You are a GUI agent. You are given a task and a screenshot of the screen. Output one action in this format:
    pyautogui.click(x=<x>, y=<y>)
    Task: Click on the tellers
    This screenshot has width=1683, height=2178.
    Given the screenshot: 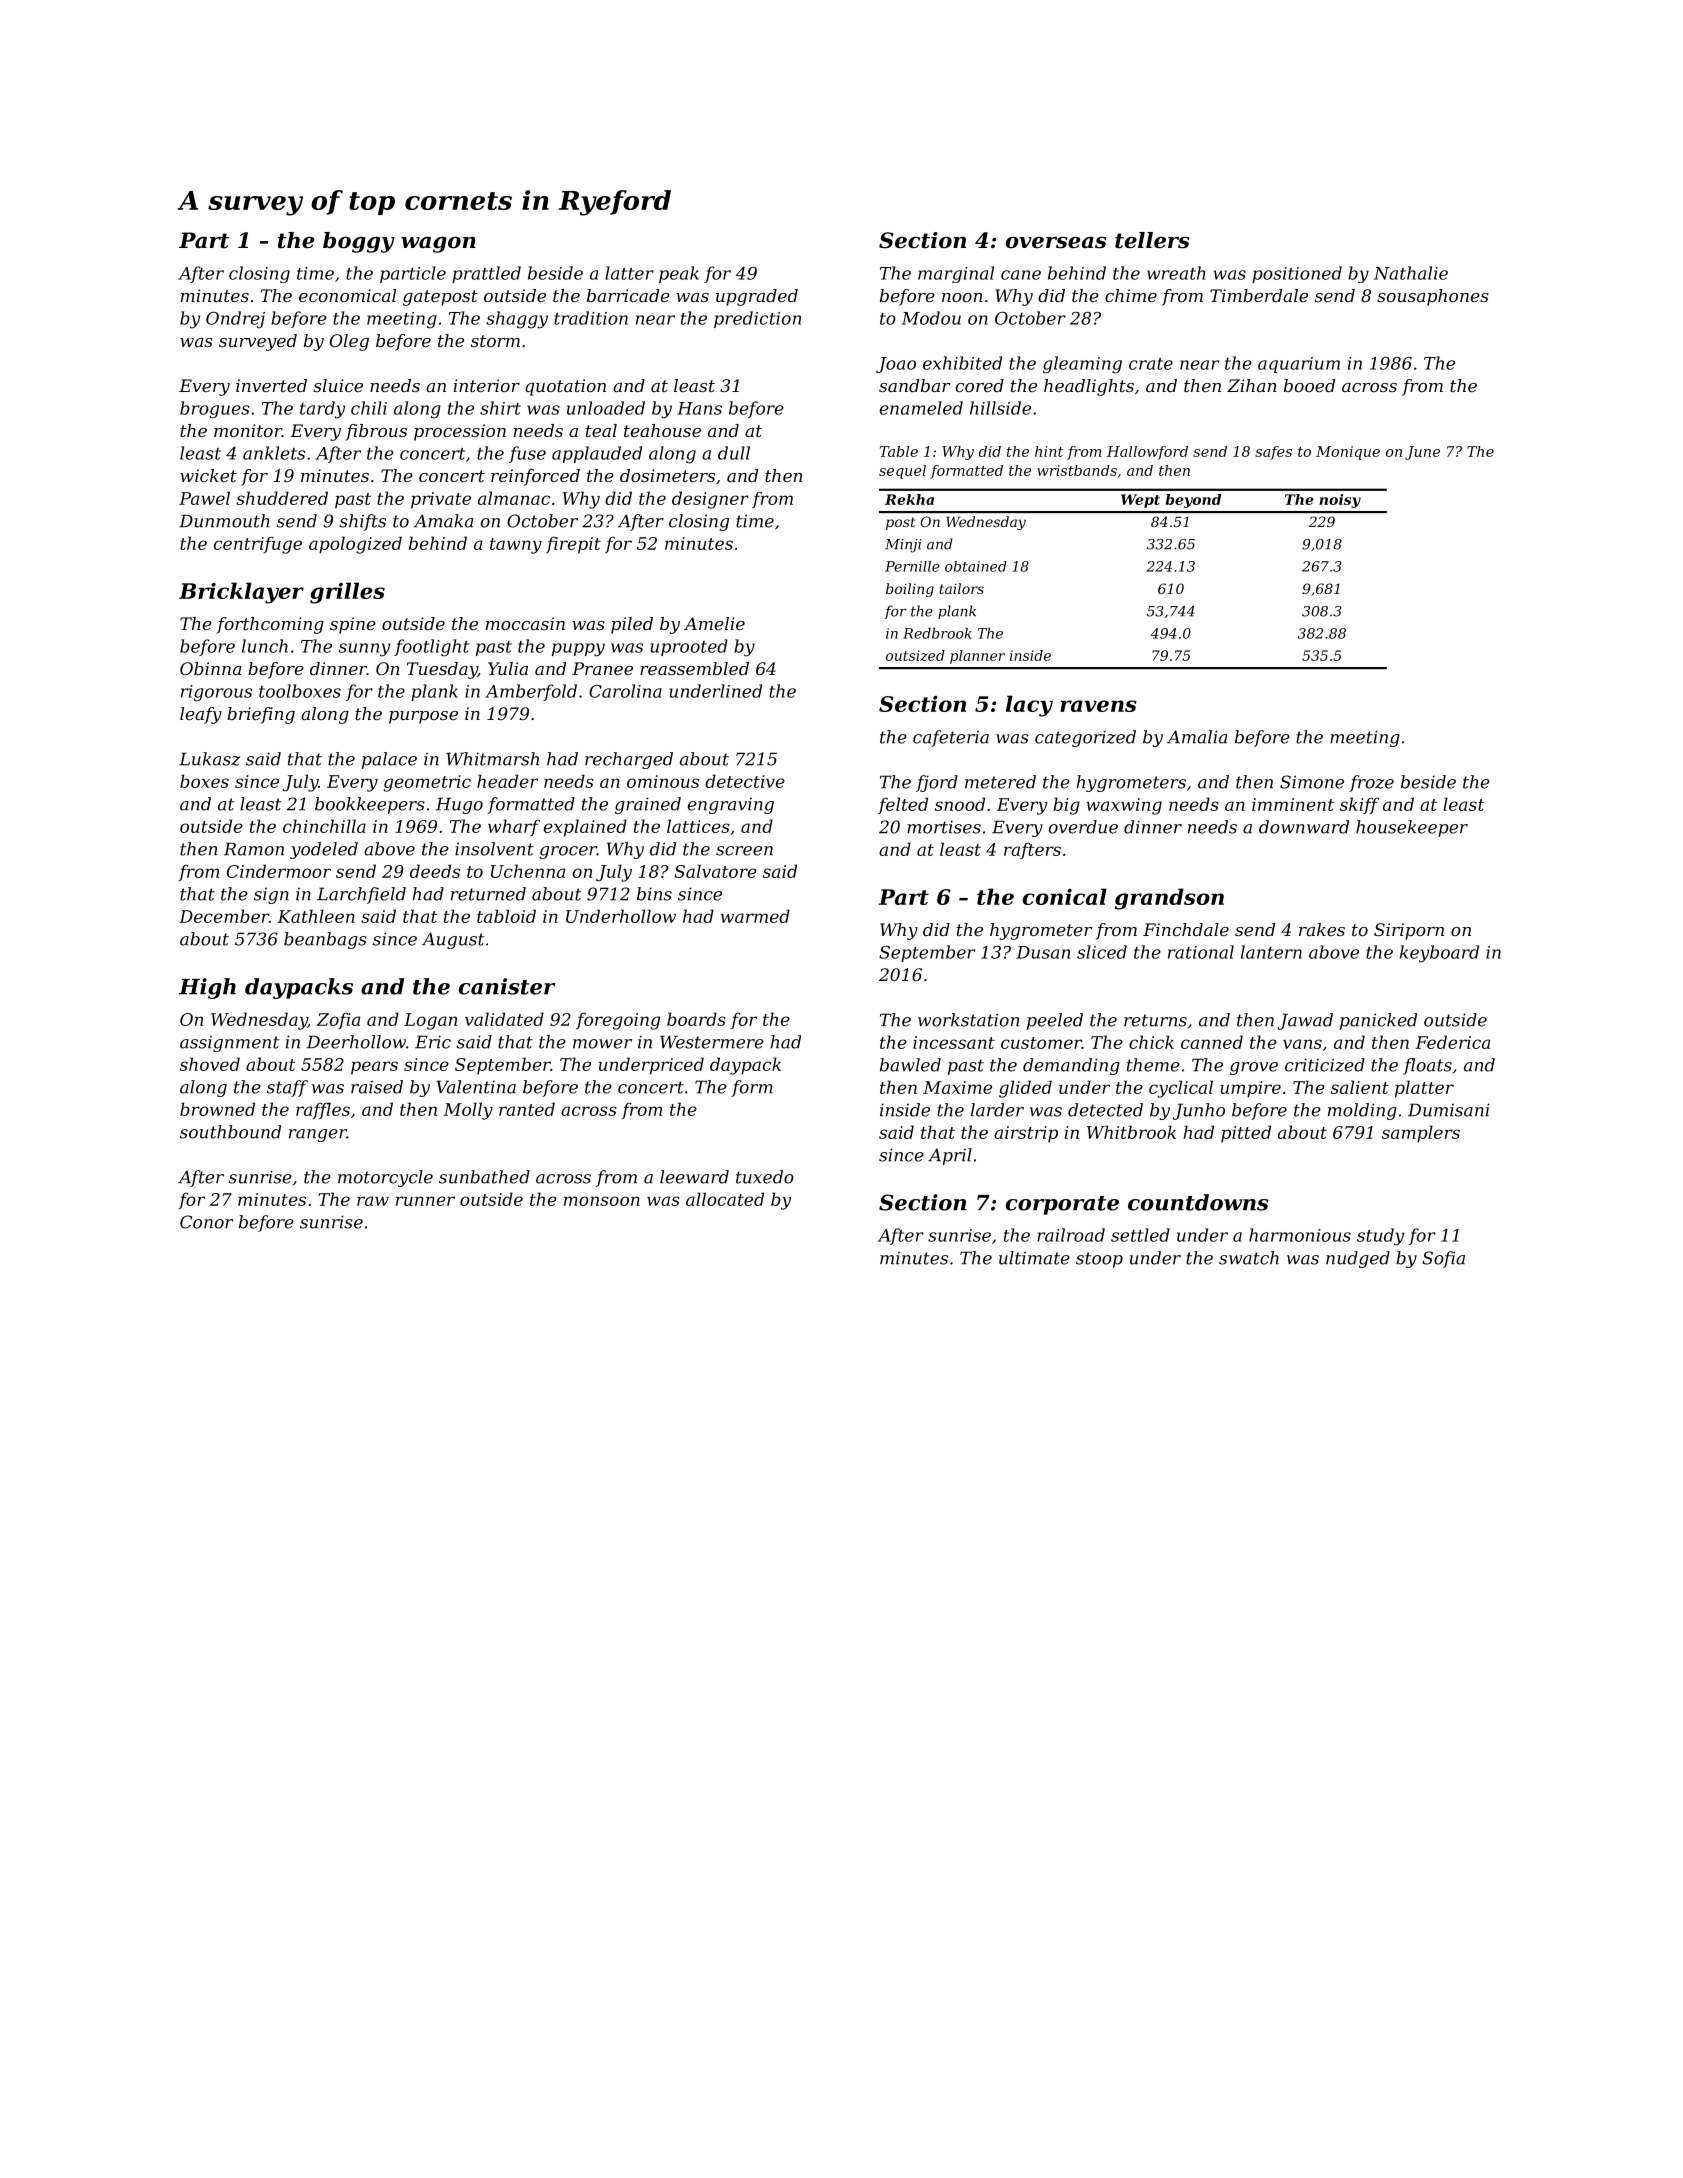 What is the action you would take?
    pyautogui.click(x=1152, y=240)
